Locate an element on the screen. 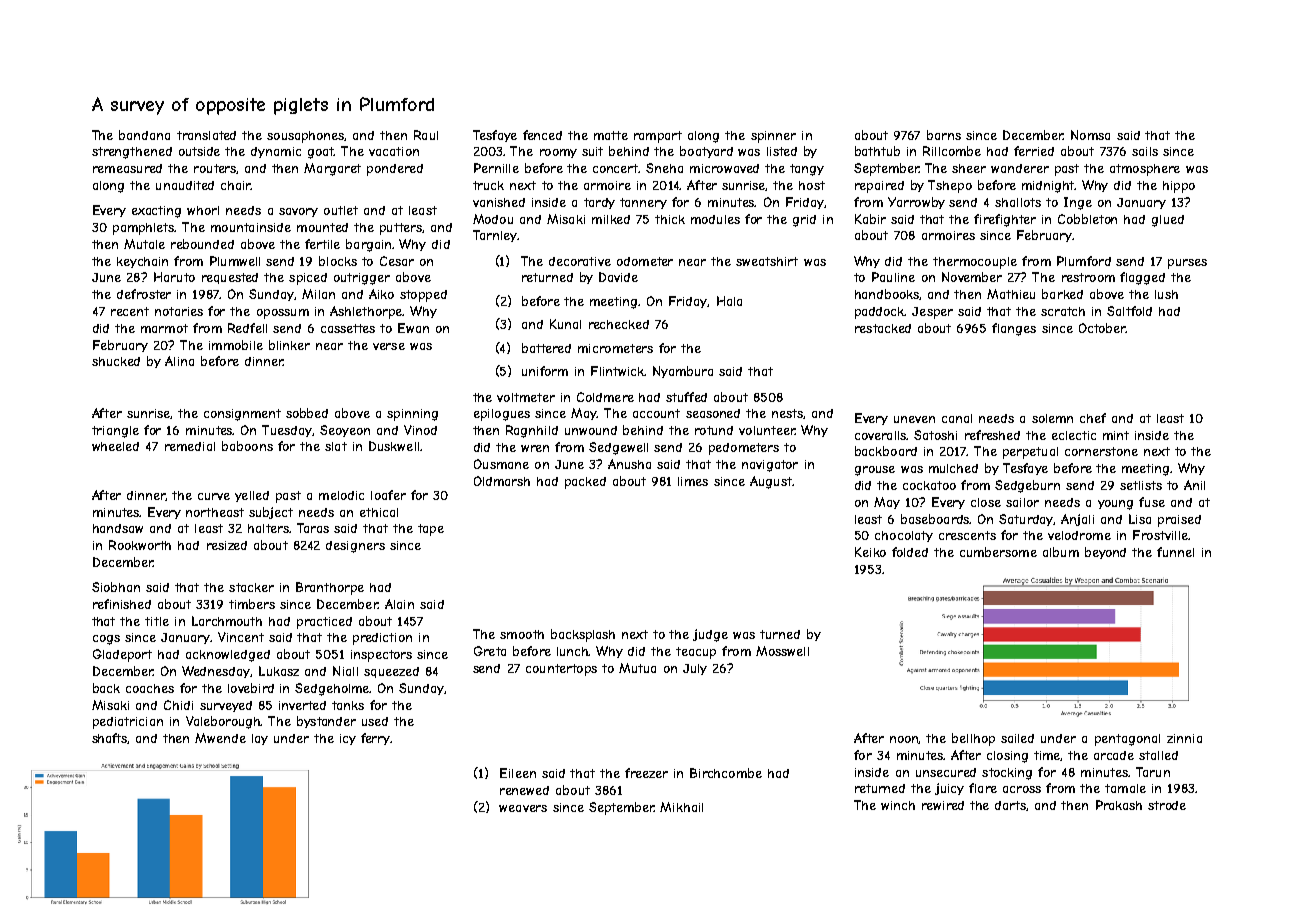 This screenshot has width=1308, height=924. Hala is located at coordinates (729, 301).
